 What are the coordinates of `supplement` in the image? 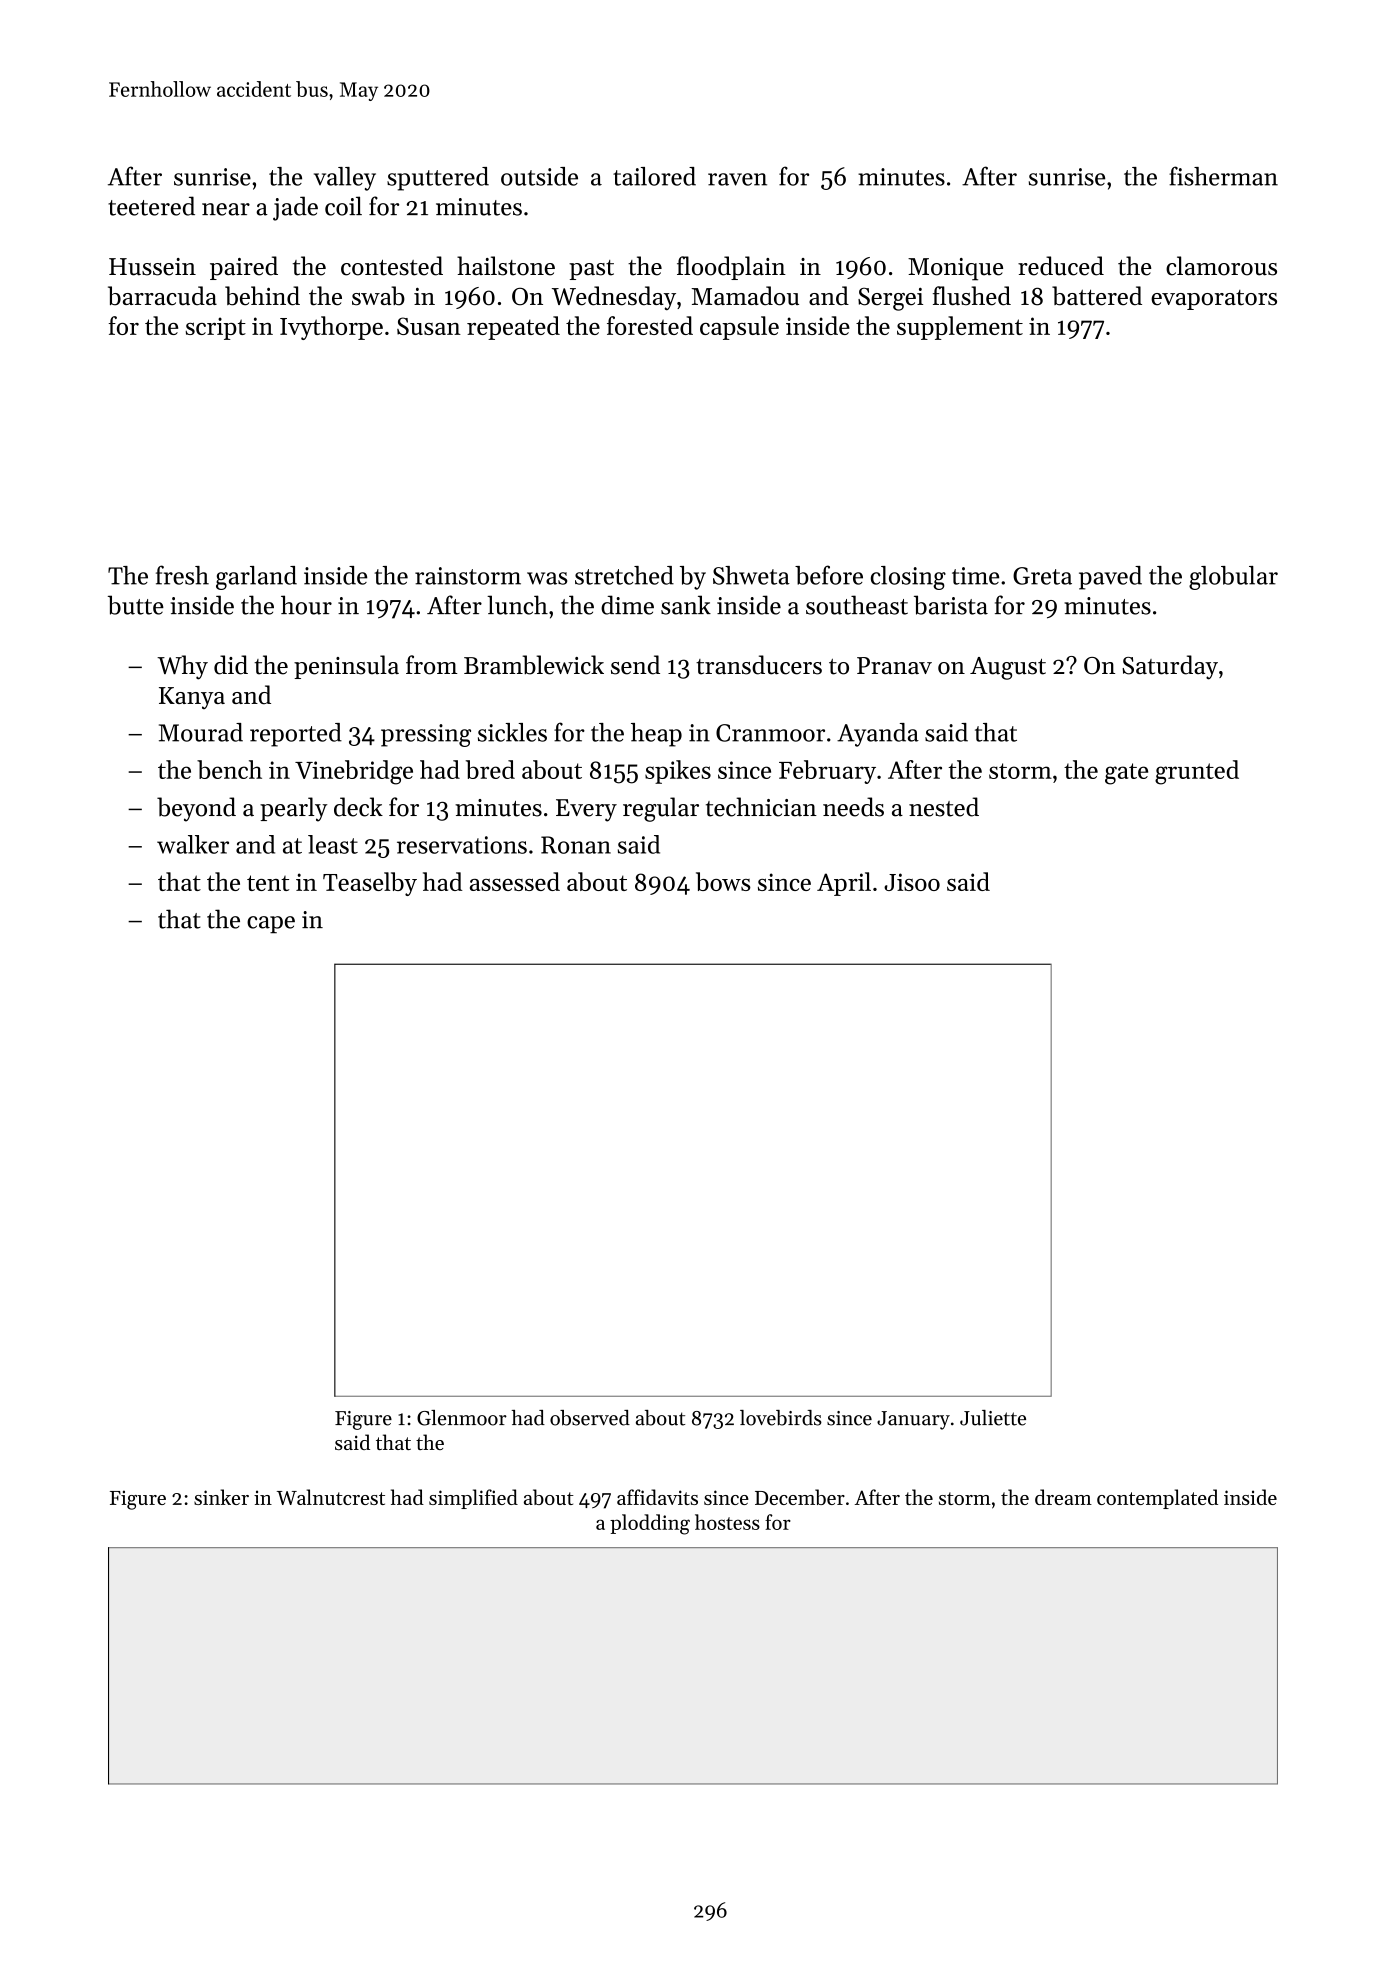 It's located at (960, 328).
